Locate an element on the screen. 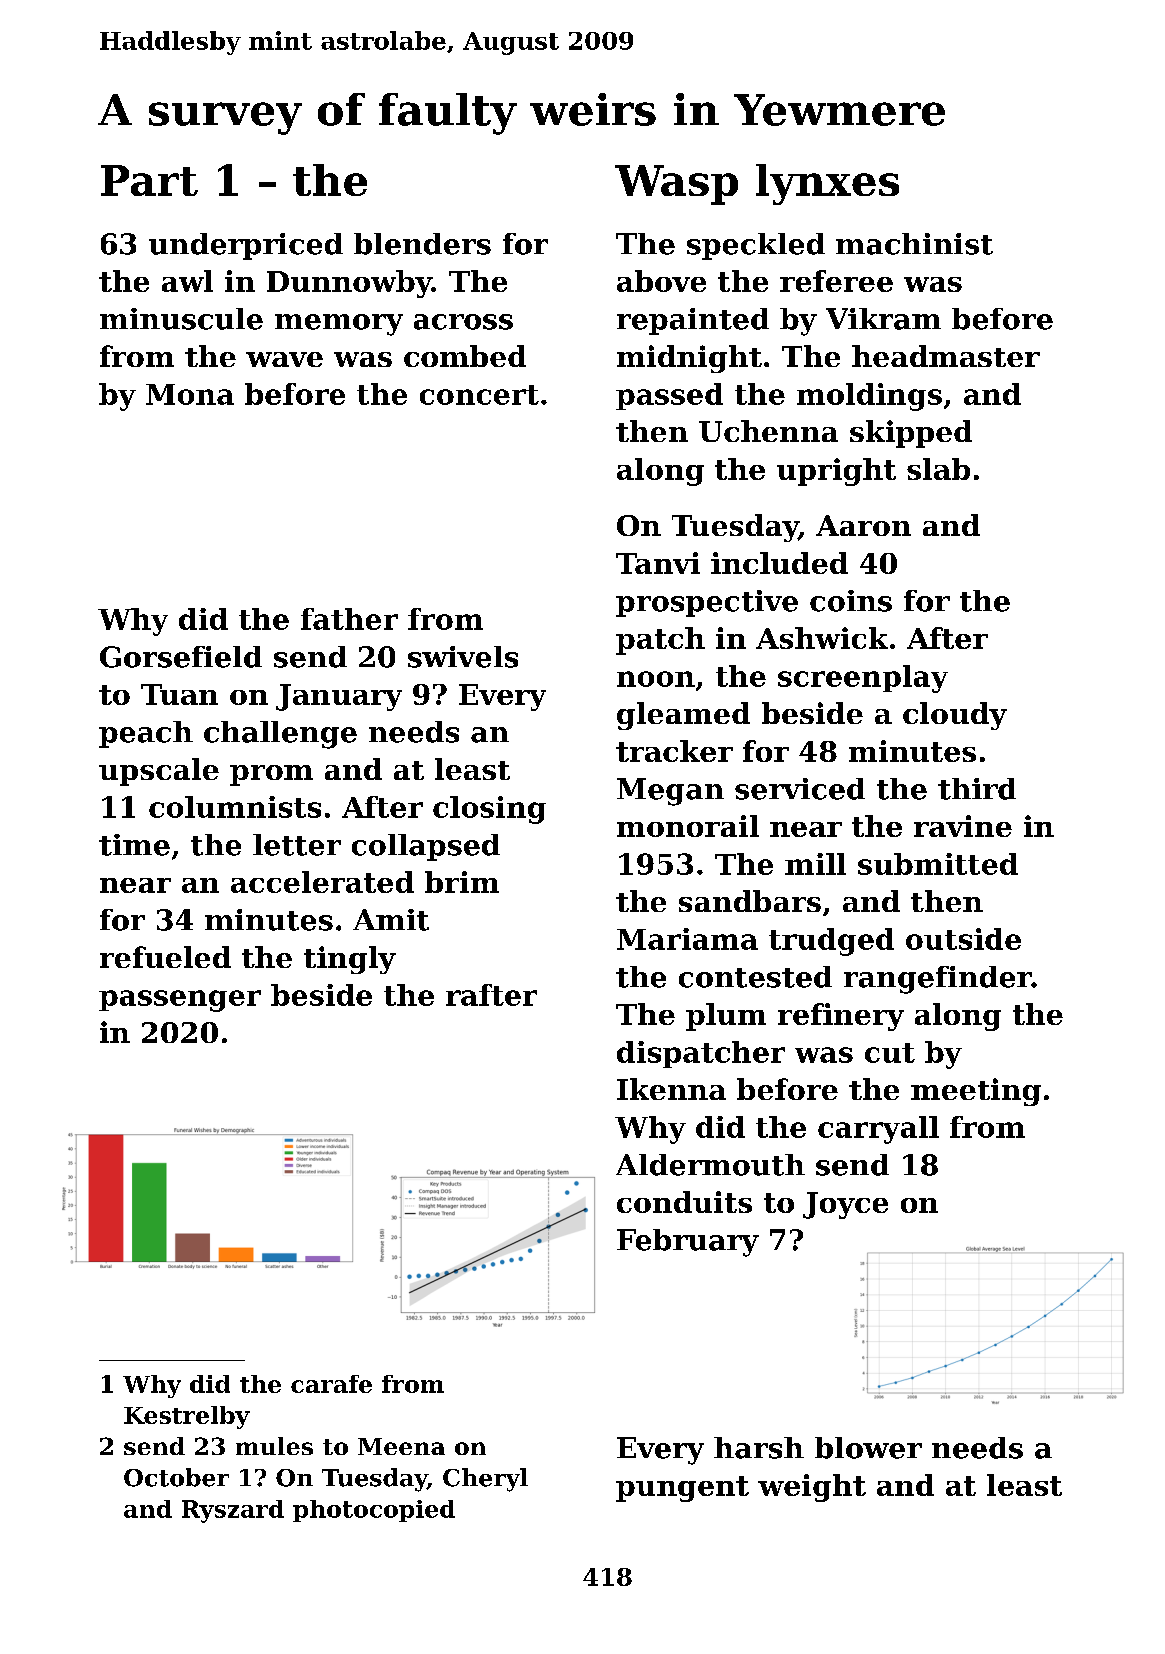 The image size is (1165, 1654). cloudy is located at coordinates (955, 716).
